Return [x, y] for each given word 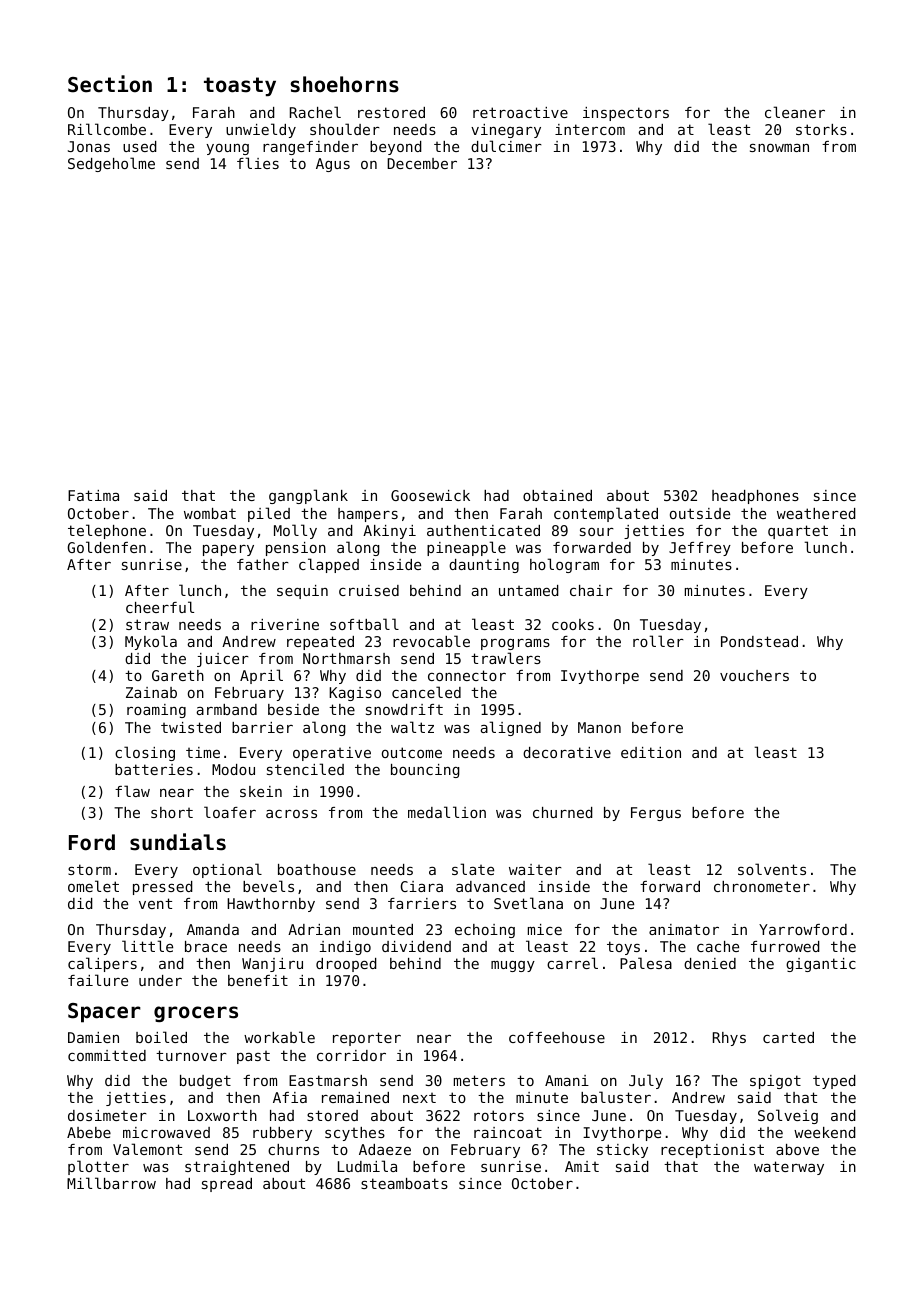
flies [258, 163]
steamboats [404, 1183]
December [422, 163]
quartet [798, 532]
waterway [789, 1168]
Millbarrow [111, 1183]
